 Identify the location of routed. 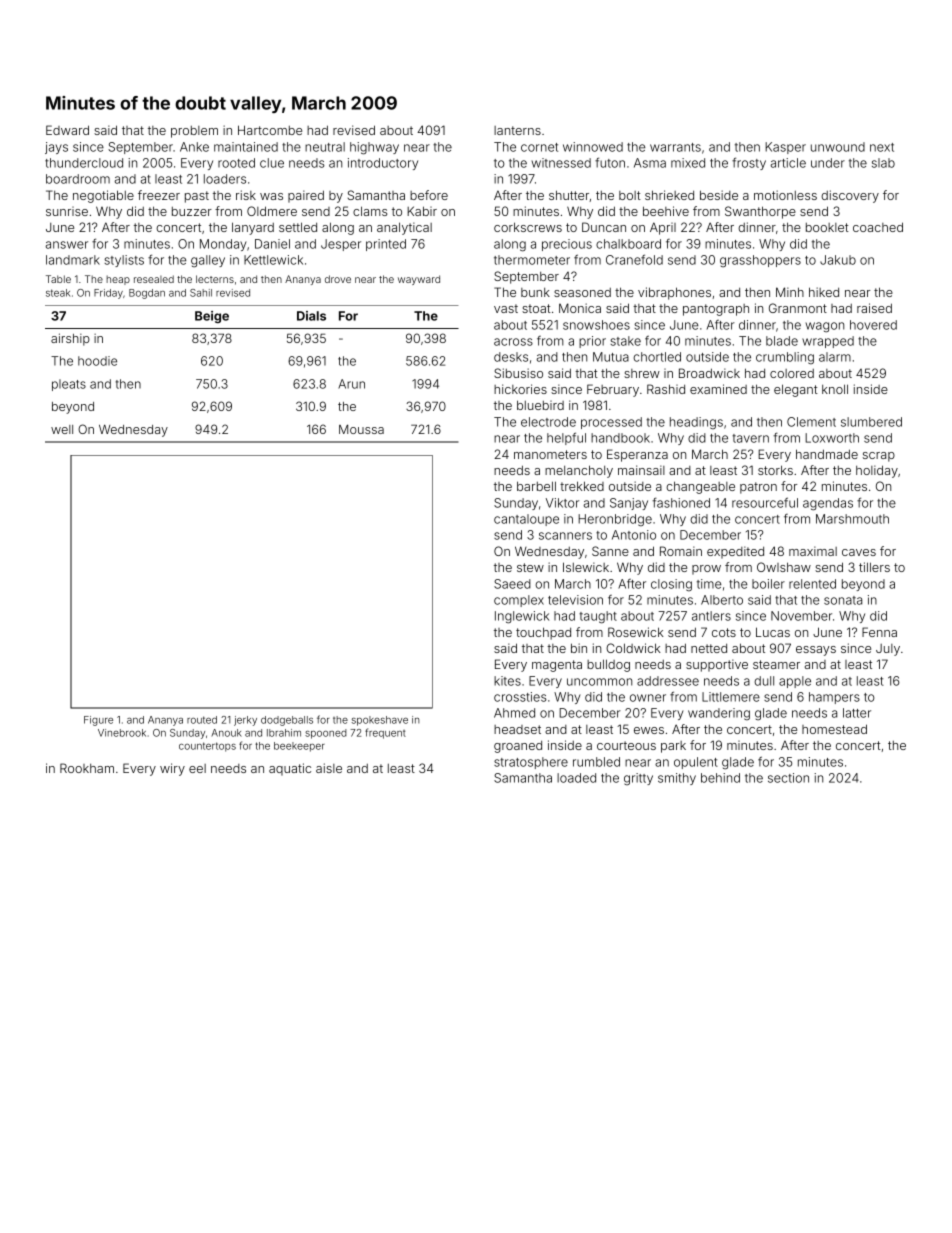
(202, 720).
